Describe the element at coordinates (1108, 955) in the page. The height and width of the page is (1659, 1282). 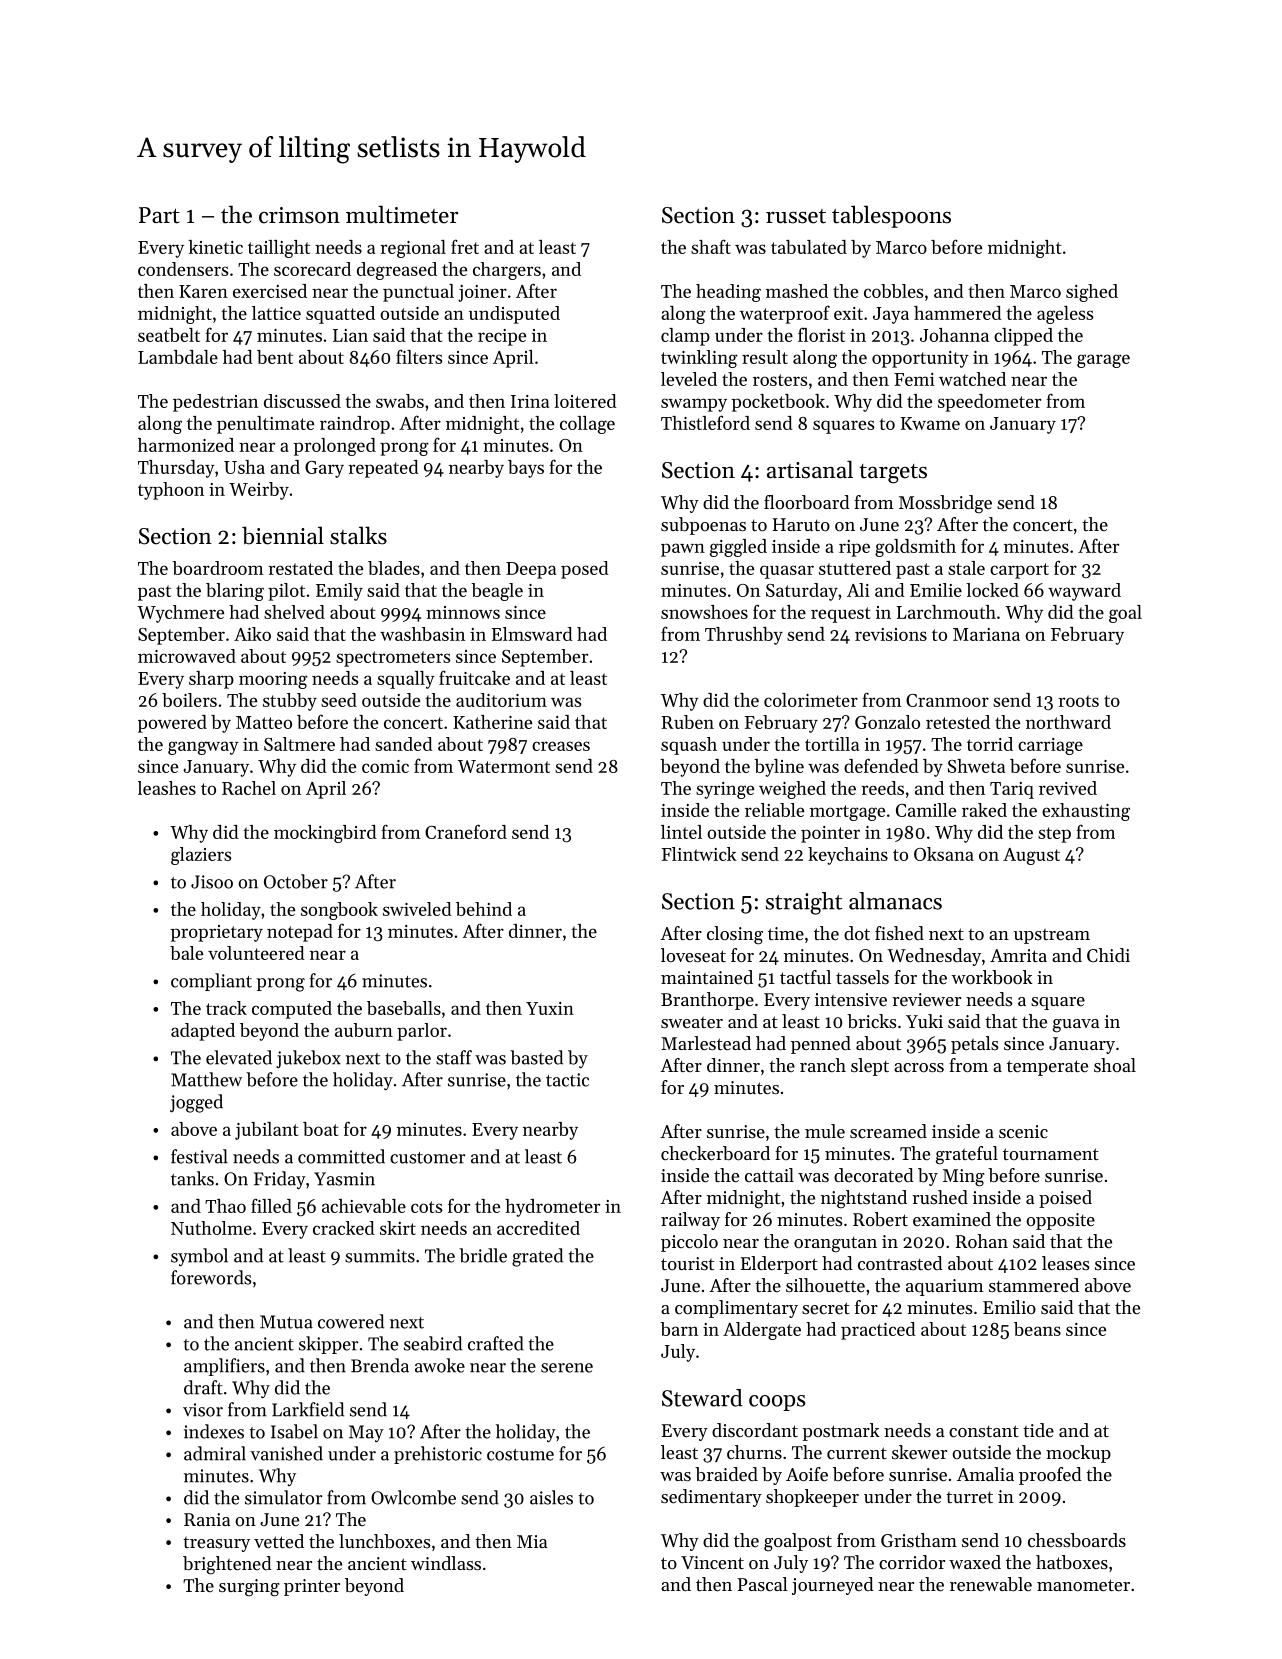
I see `Chidi` at that location.
